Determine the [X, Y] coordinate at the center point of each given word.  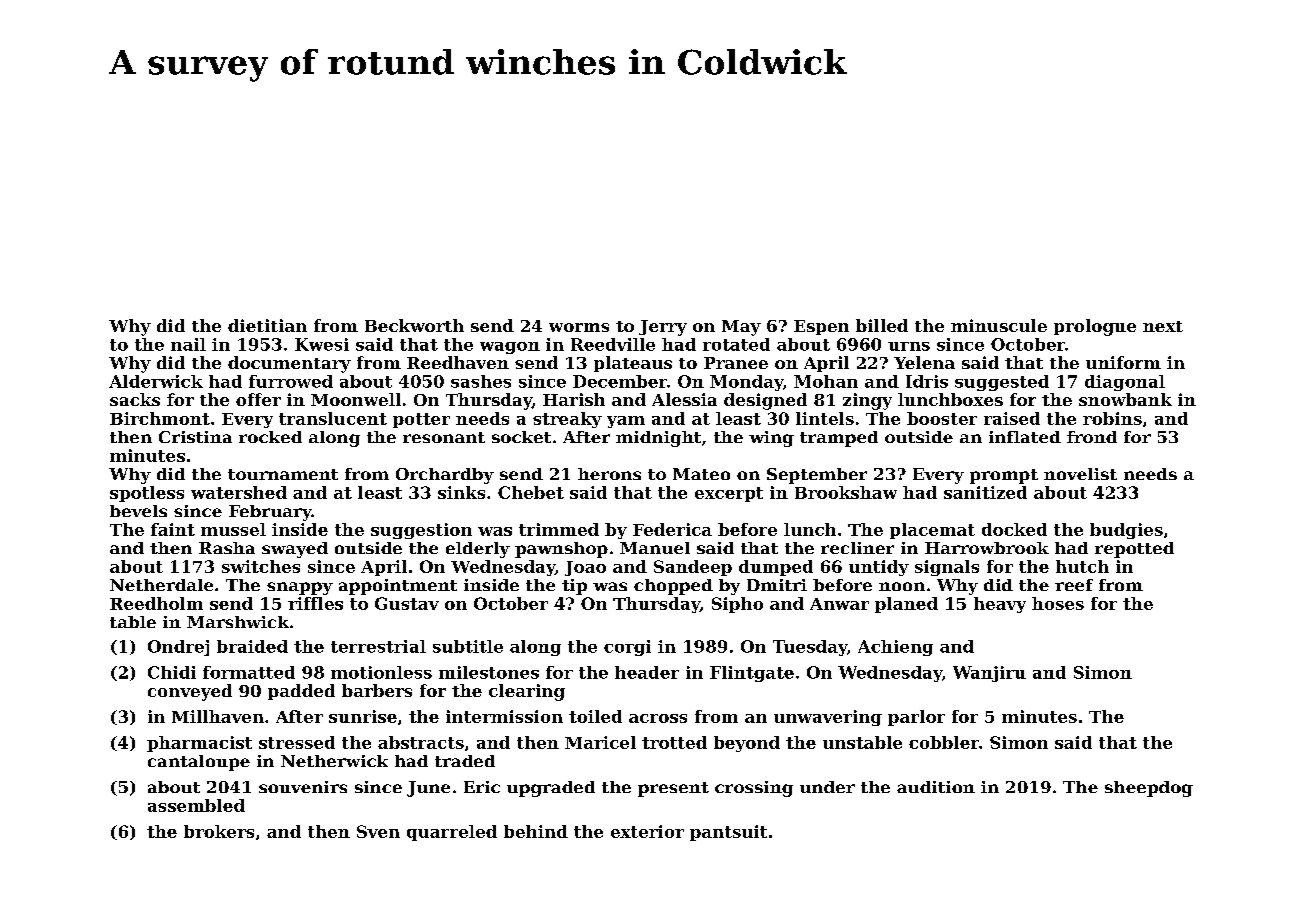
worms [579, 327]
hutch [1082, 566]
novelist [1080, 474]
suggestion [421, 531]
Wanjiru [989, 674]
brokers [219, 831]
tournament [283, 474]
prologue [1095, 327]
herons [609, 474]
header [647, 672]
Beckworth [414, 325]
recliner [857, 548]
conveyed [190, 692]
